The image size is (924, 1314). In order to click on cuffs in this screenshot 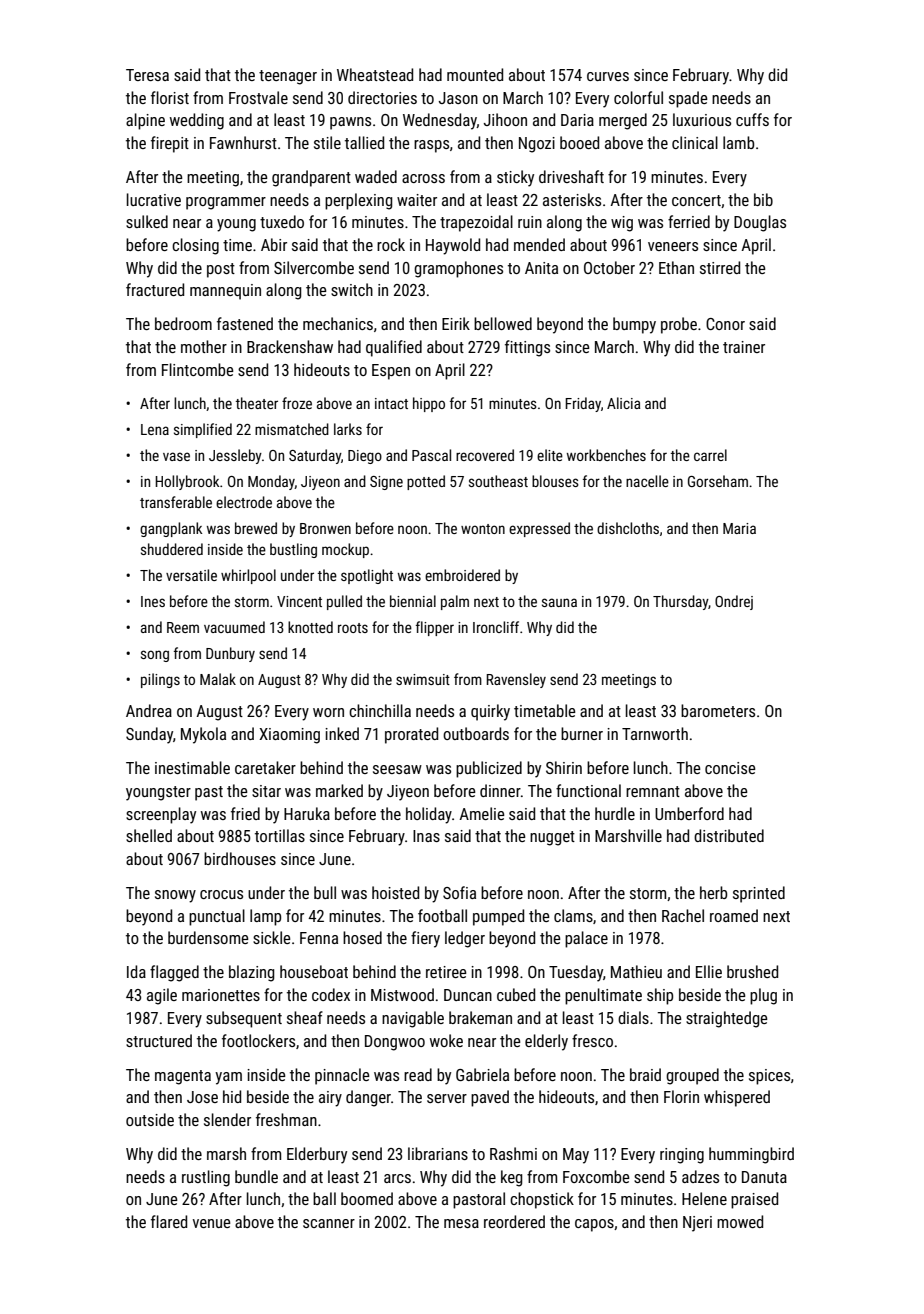, I will do `click(752, 119)`.
